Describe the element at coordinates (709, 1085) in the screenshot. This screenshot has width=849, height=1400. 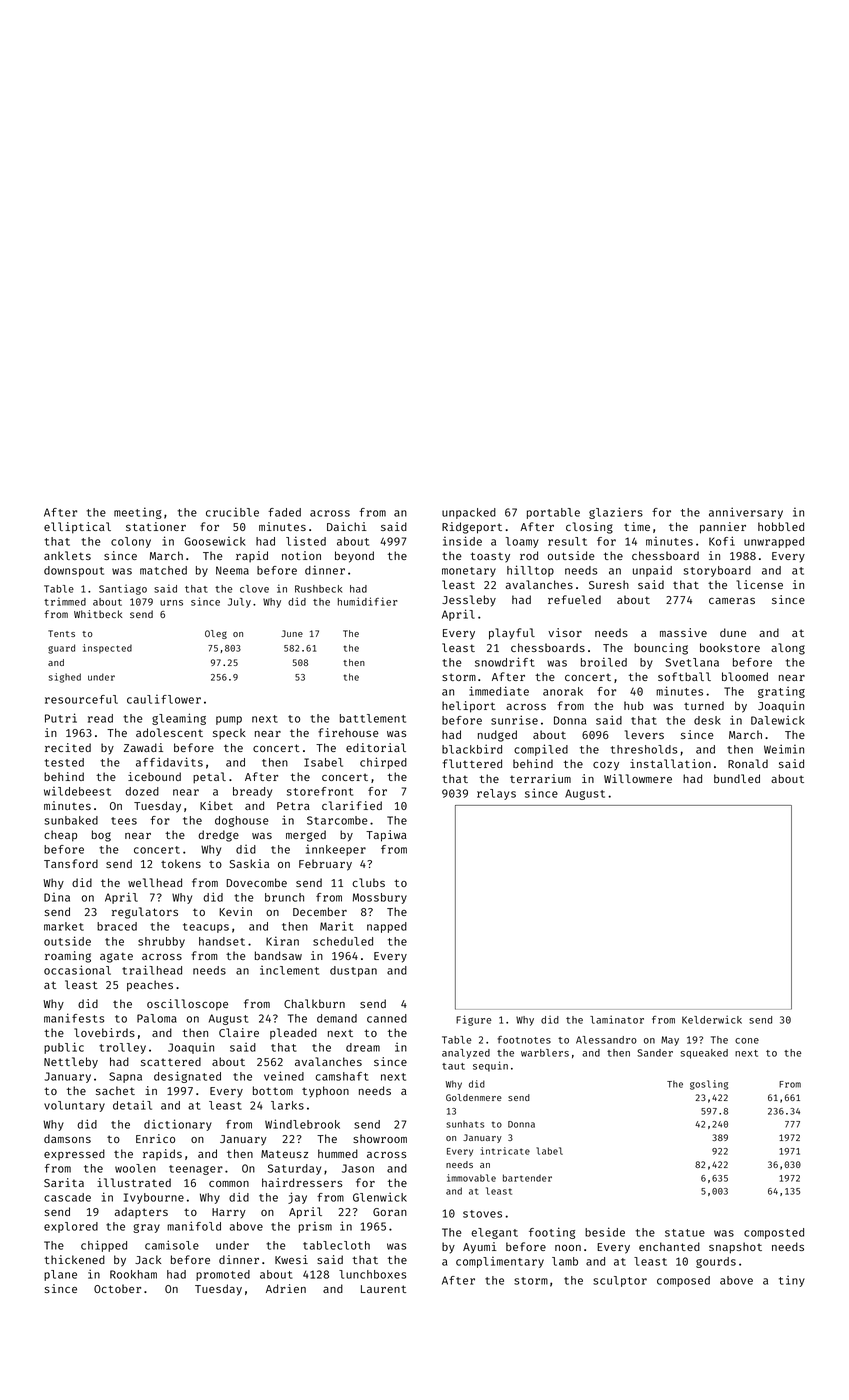
I see `gosling` at that location.
